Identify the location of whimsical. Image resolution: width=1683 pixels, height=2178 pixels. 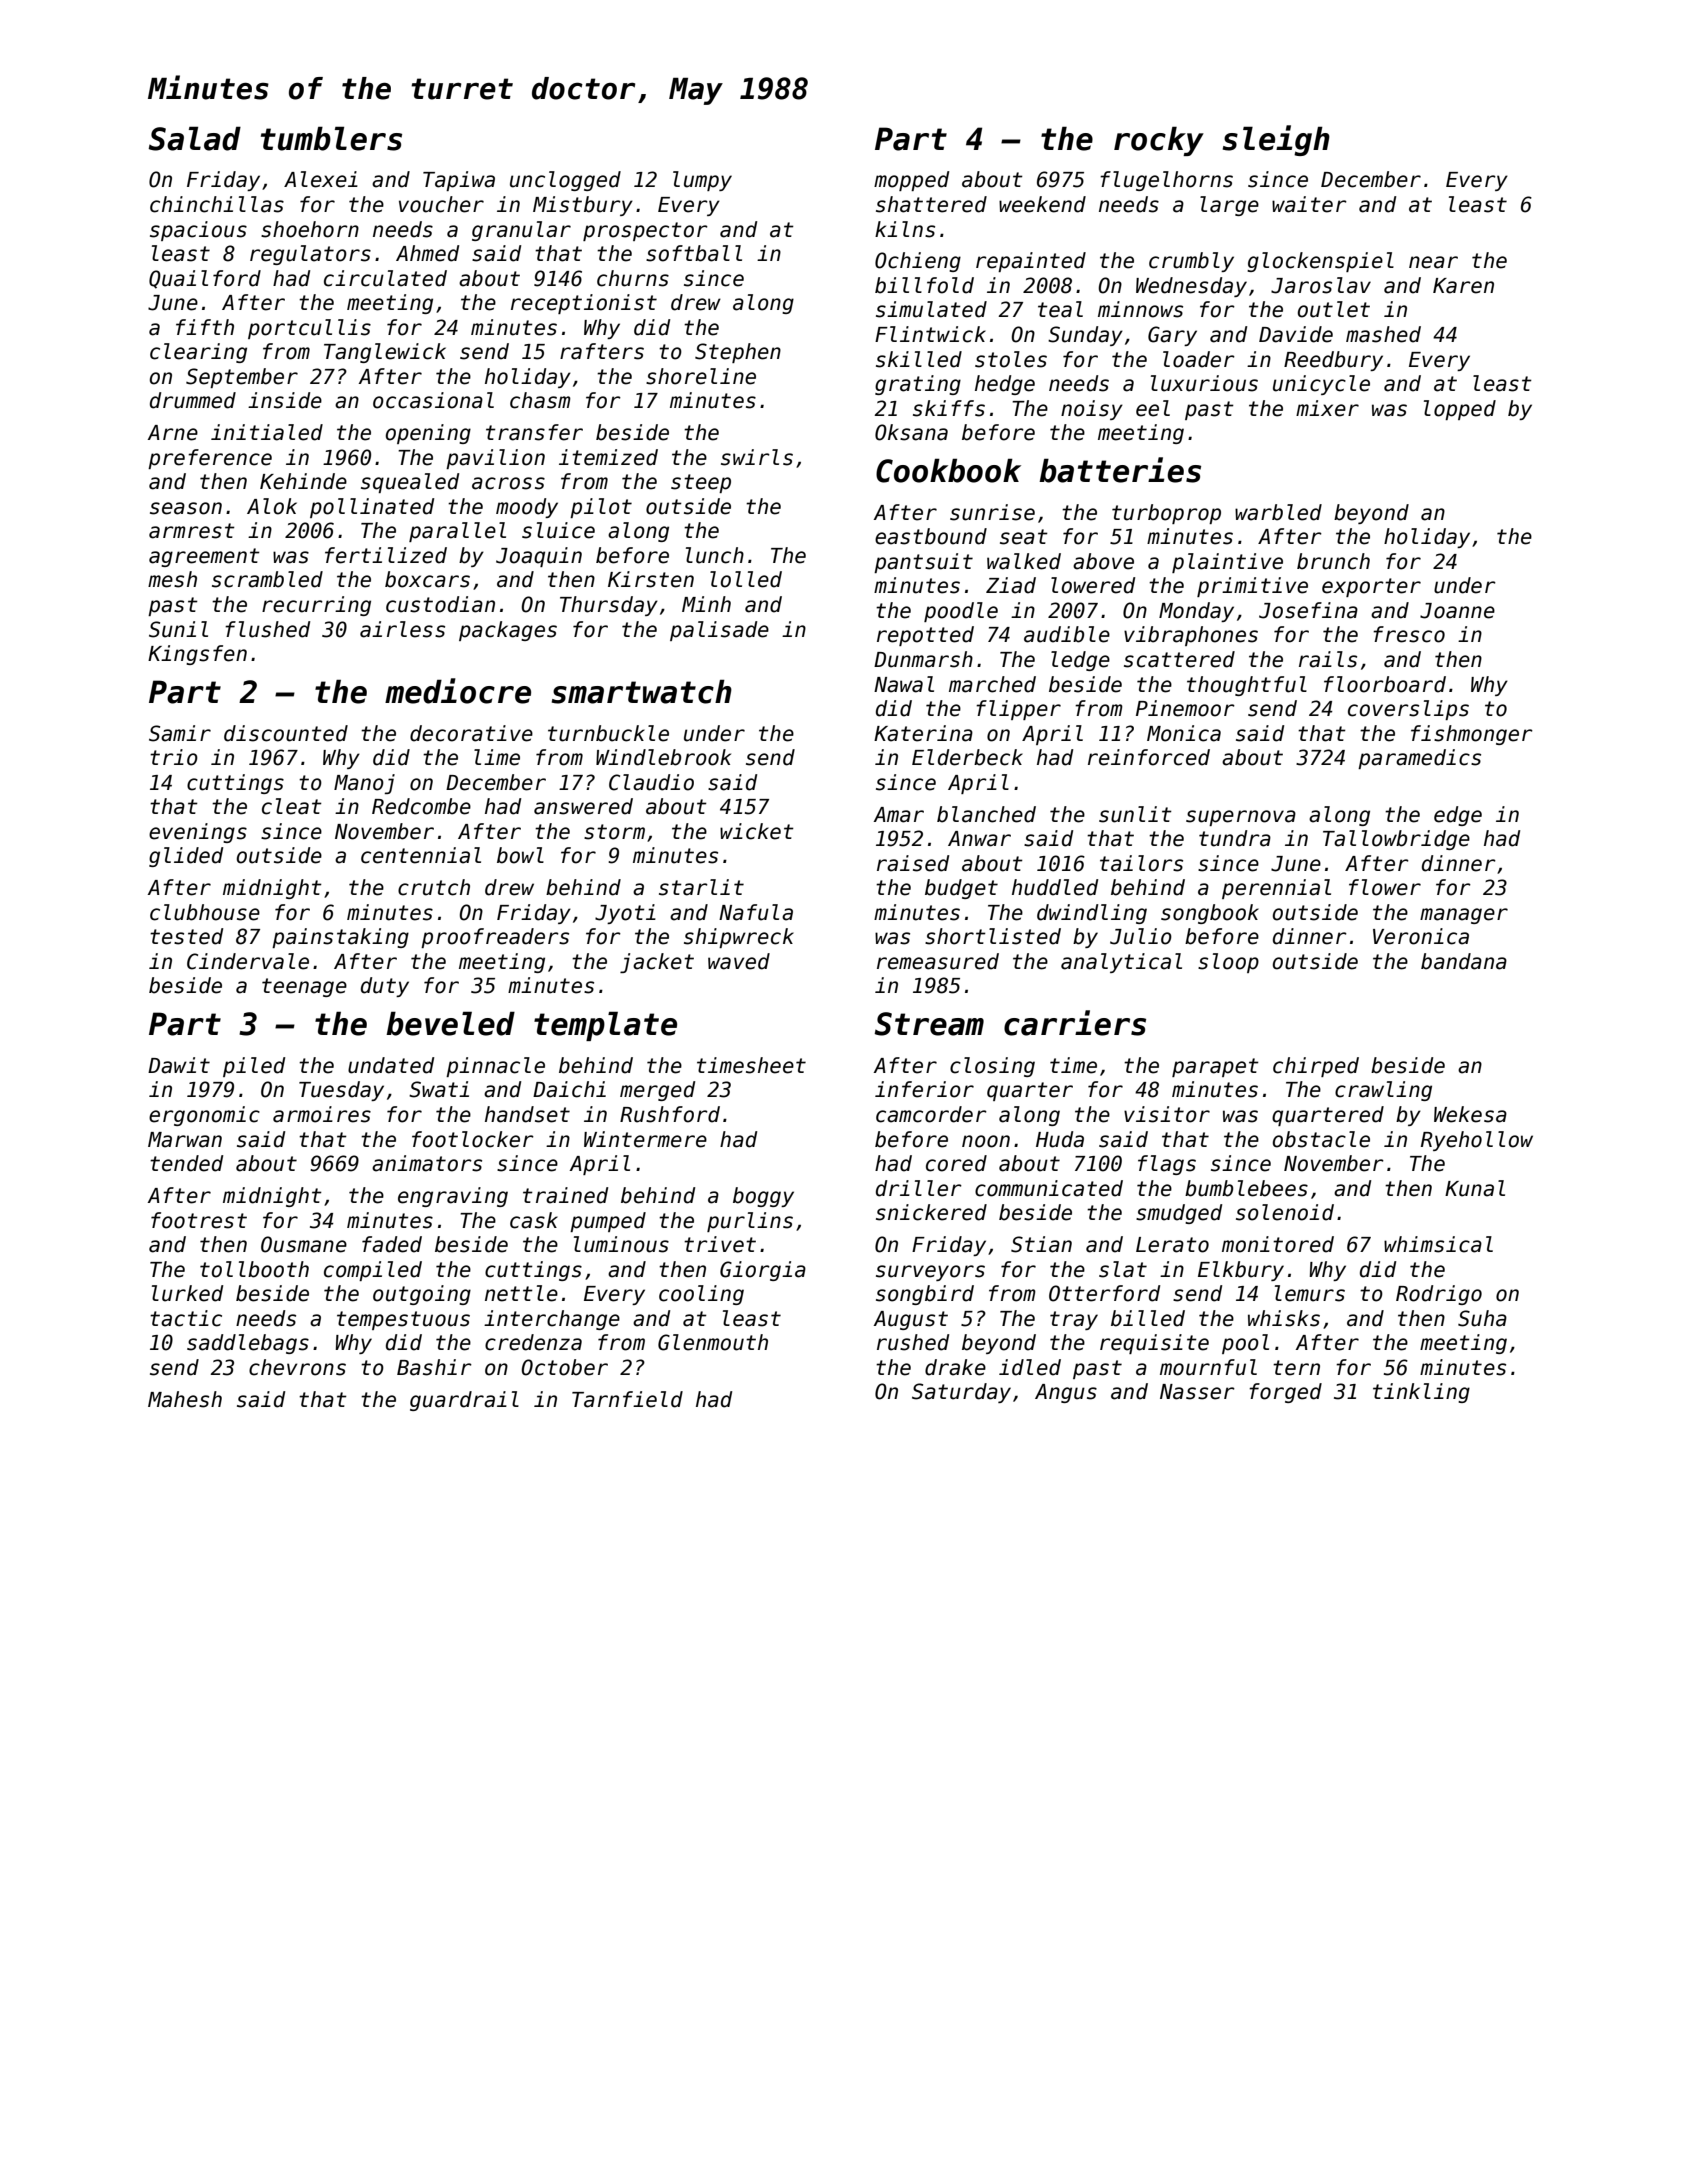
(1438, 1244).
